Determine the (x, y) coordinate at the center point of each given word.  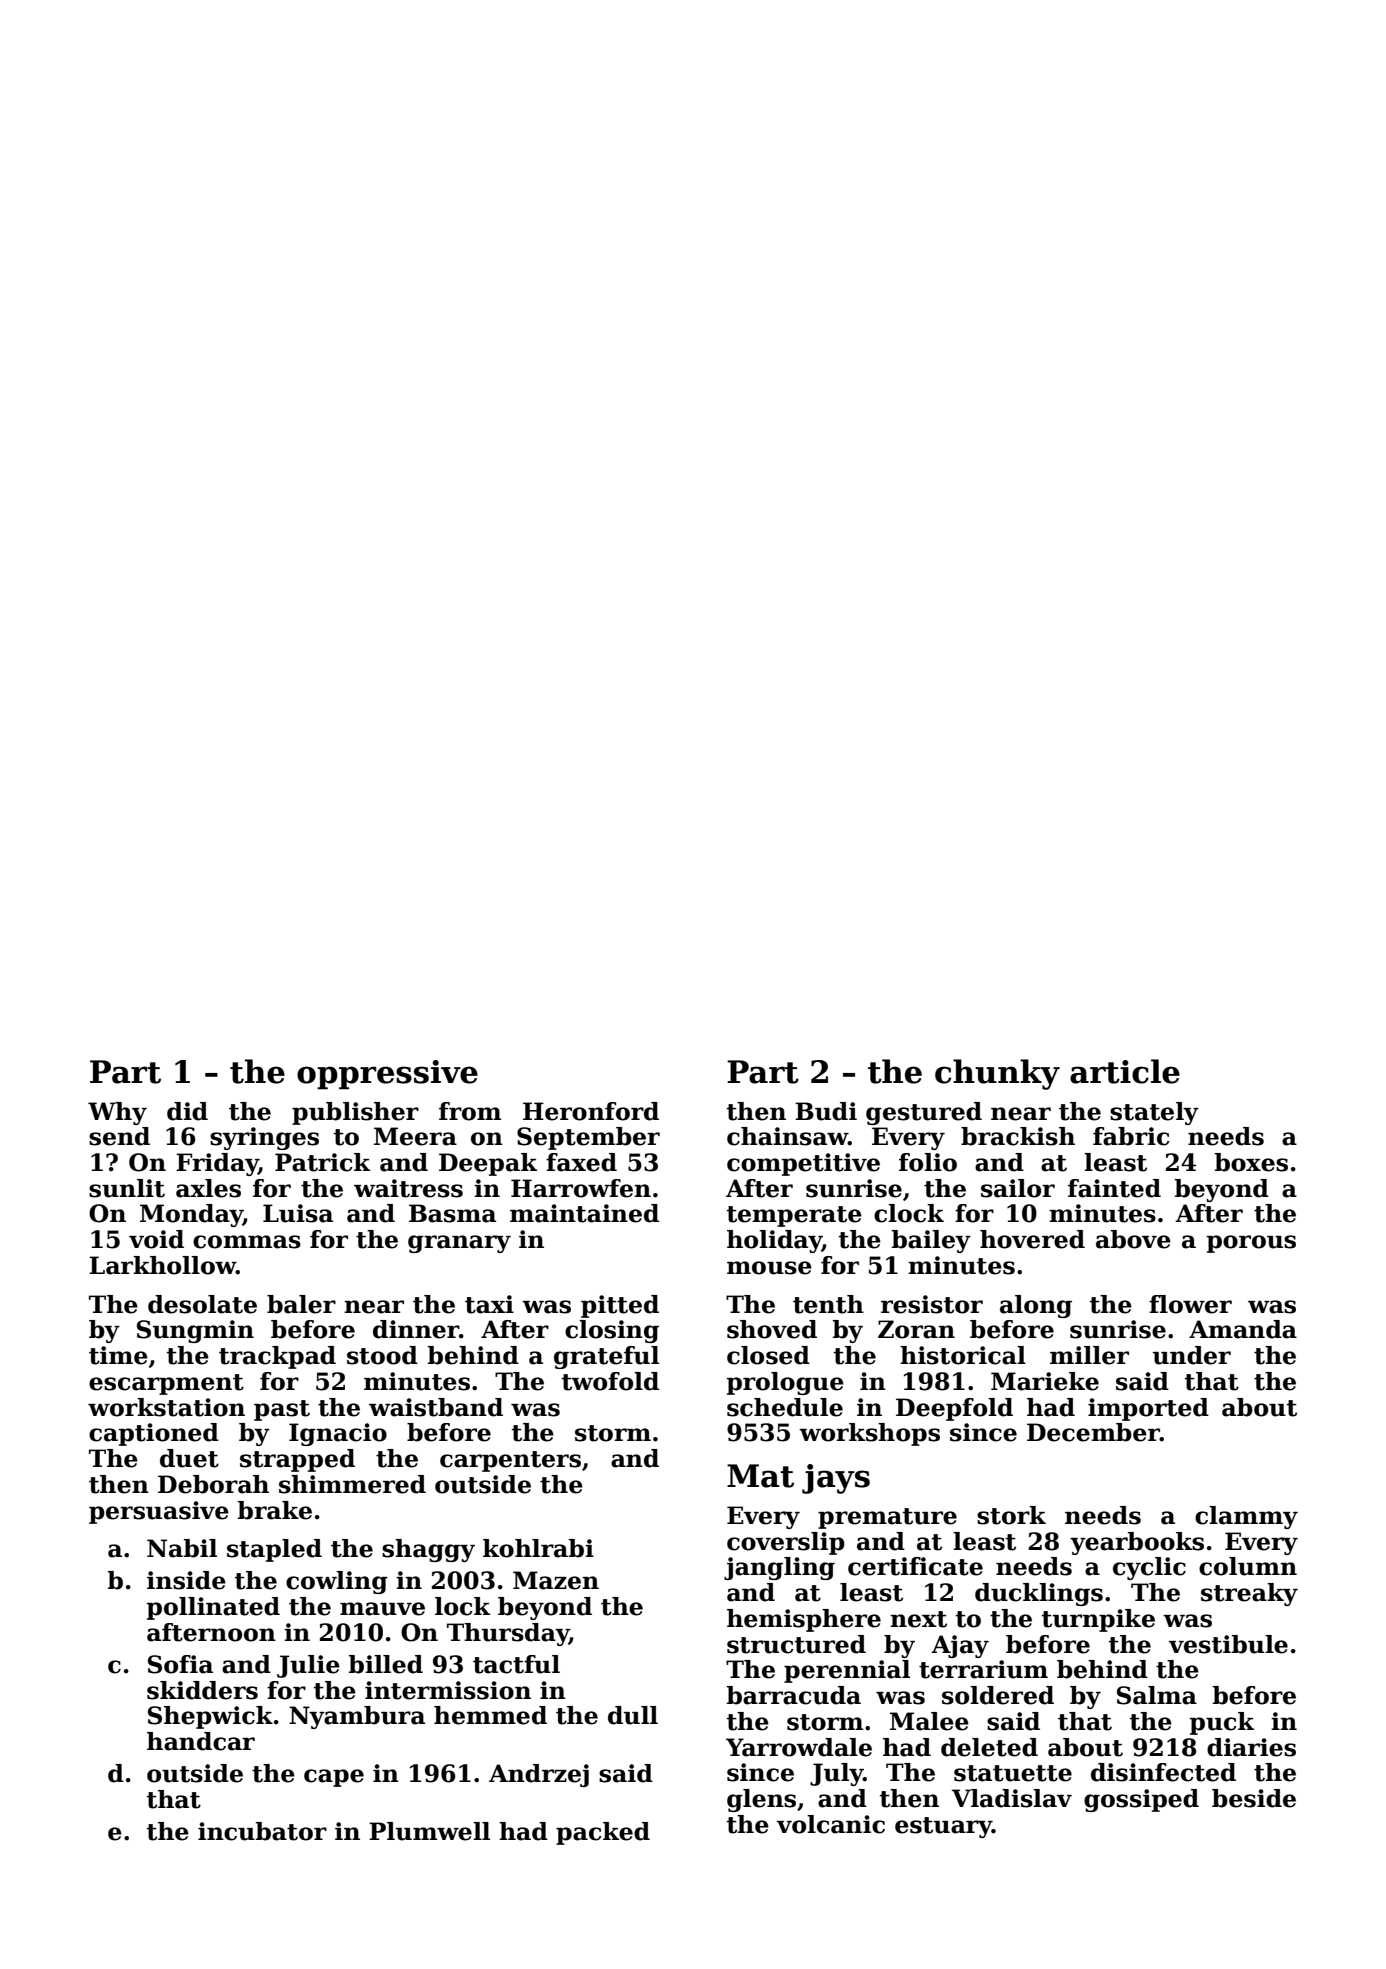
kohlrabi (538, 1548)
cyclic (1149, 1568)
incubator (262, 1831)
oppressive (387, 1075)
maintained (584, 1213)
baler (301, 1304)
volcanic (831, 1824)
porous (1251, 1244)
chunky (997, 1074)
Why (117, 1113)
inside (186, 1580)
